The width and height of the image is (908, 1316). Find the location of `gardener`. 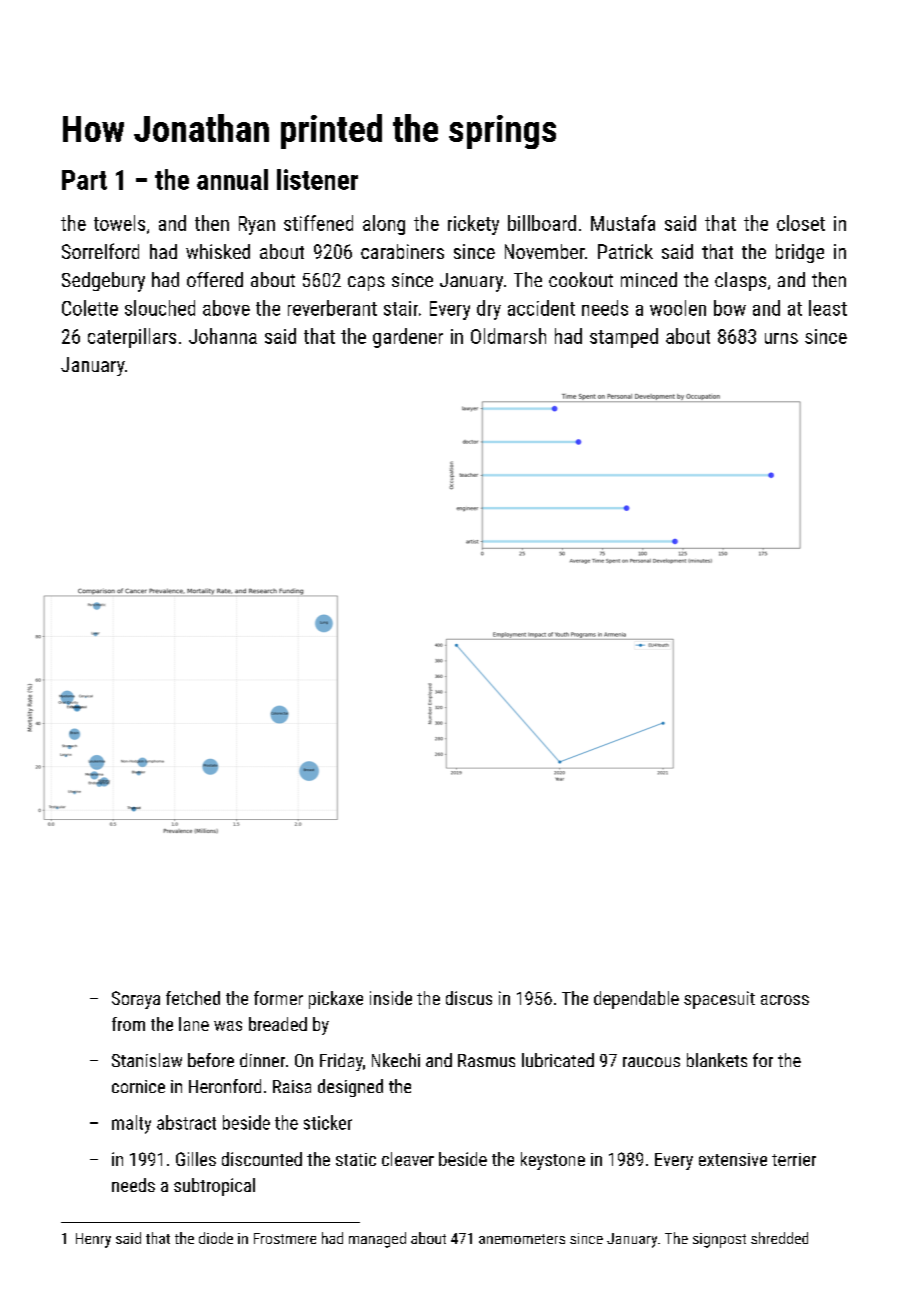

gardener is located at coordinates (408, 338).
